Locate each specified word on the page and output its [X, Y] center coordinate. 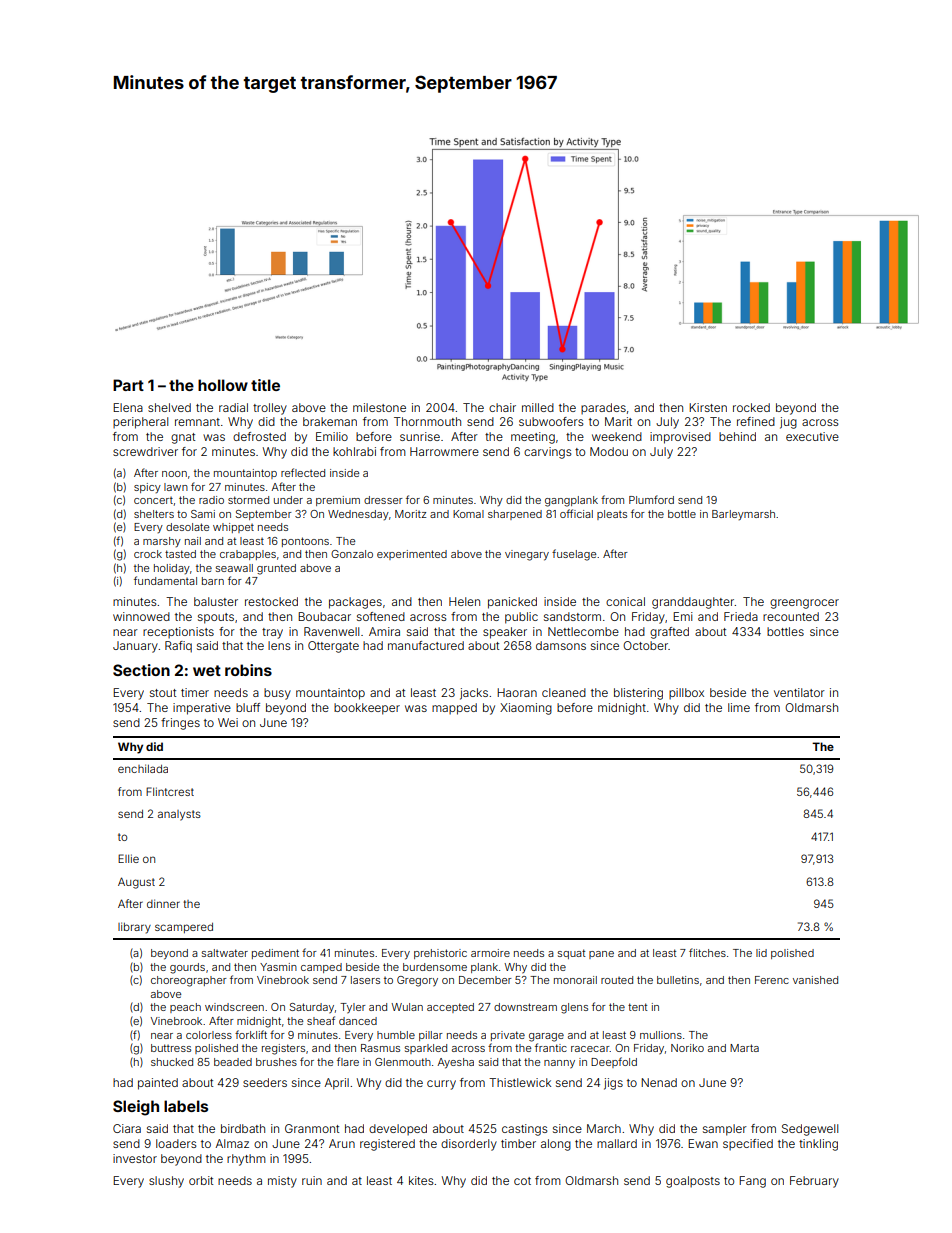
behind [737, 436]
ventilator [799, 692]
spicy [147, 488]
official [576, 513]
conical [625, 601]
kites [421, 1180]
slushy [166, 1182]
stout [163, 693]
